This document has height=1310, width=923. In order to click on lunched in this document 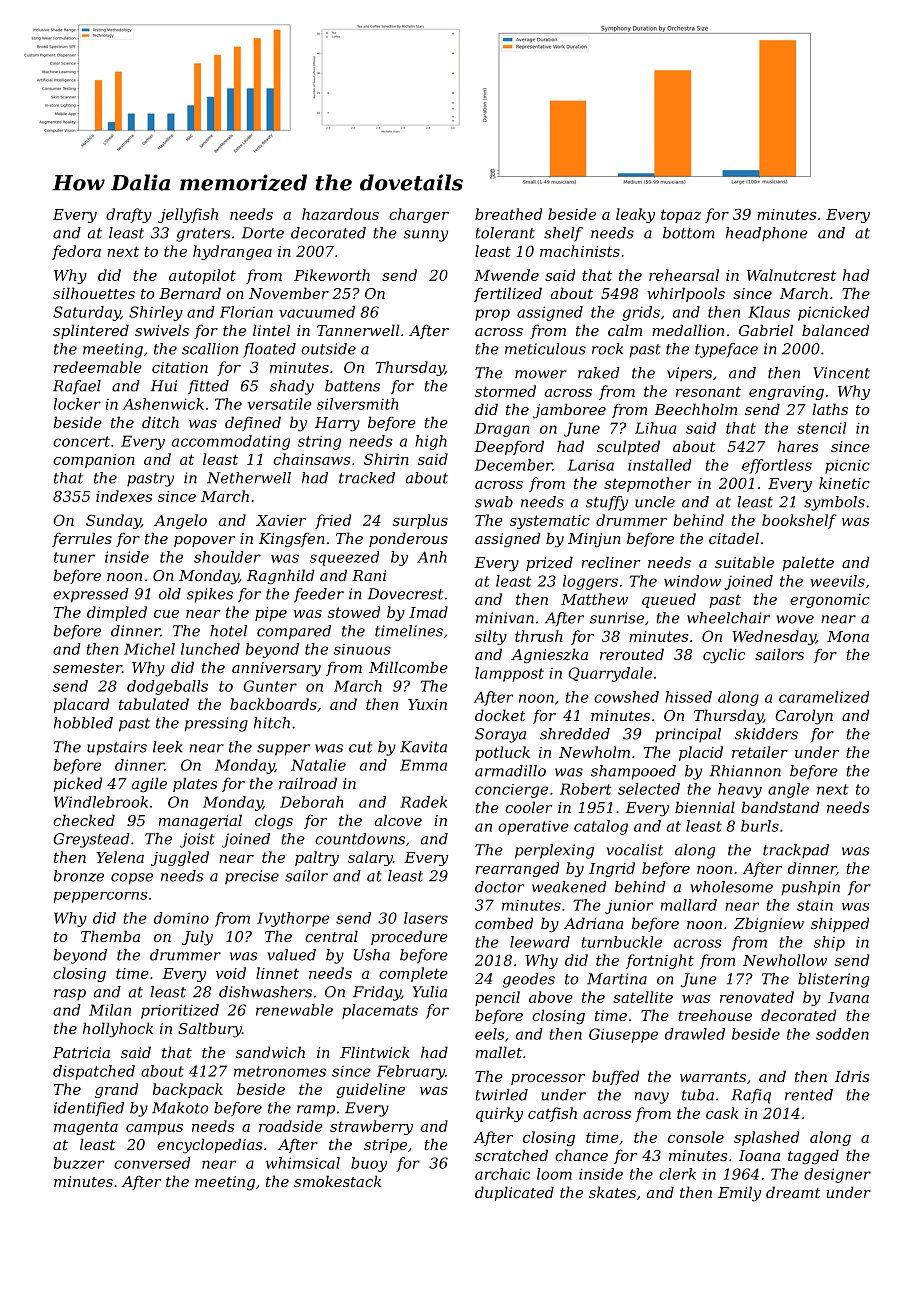, I will do `click(210, 649)`.
